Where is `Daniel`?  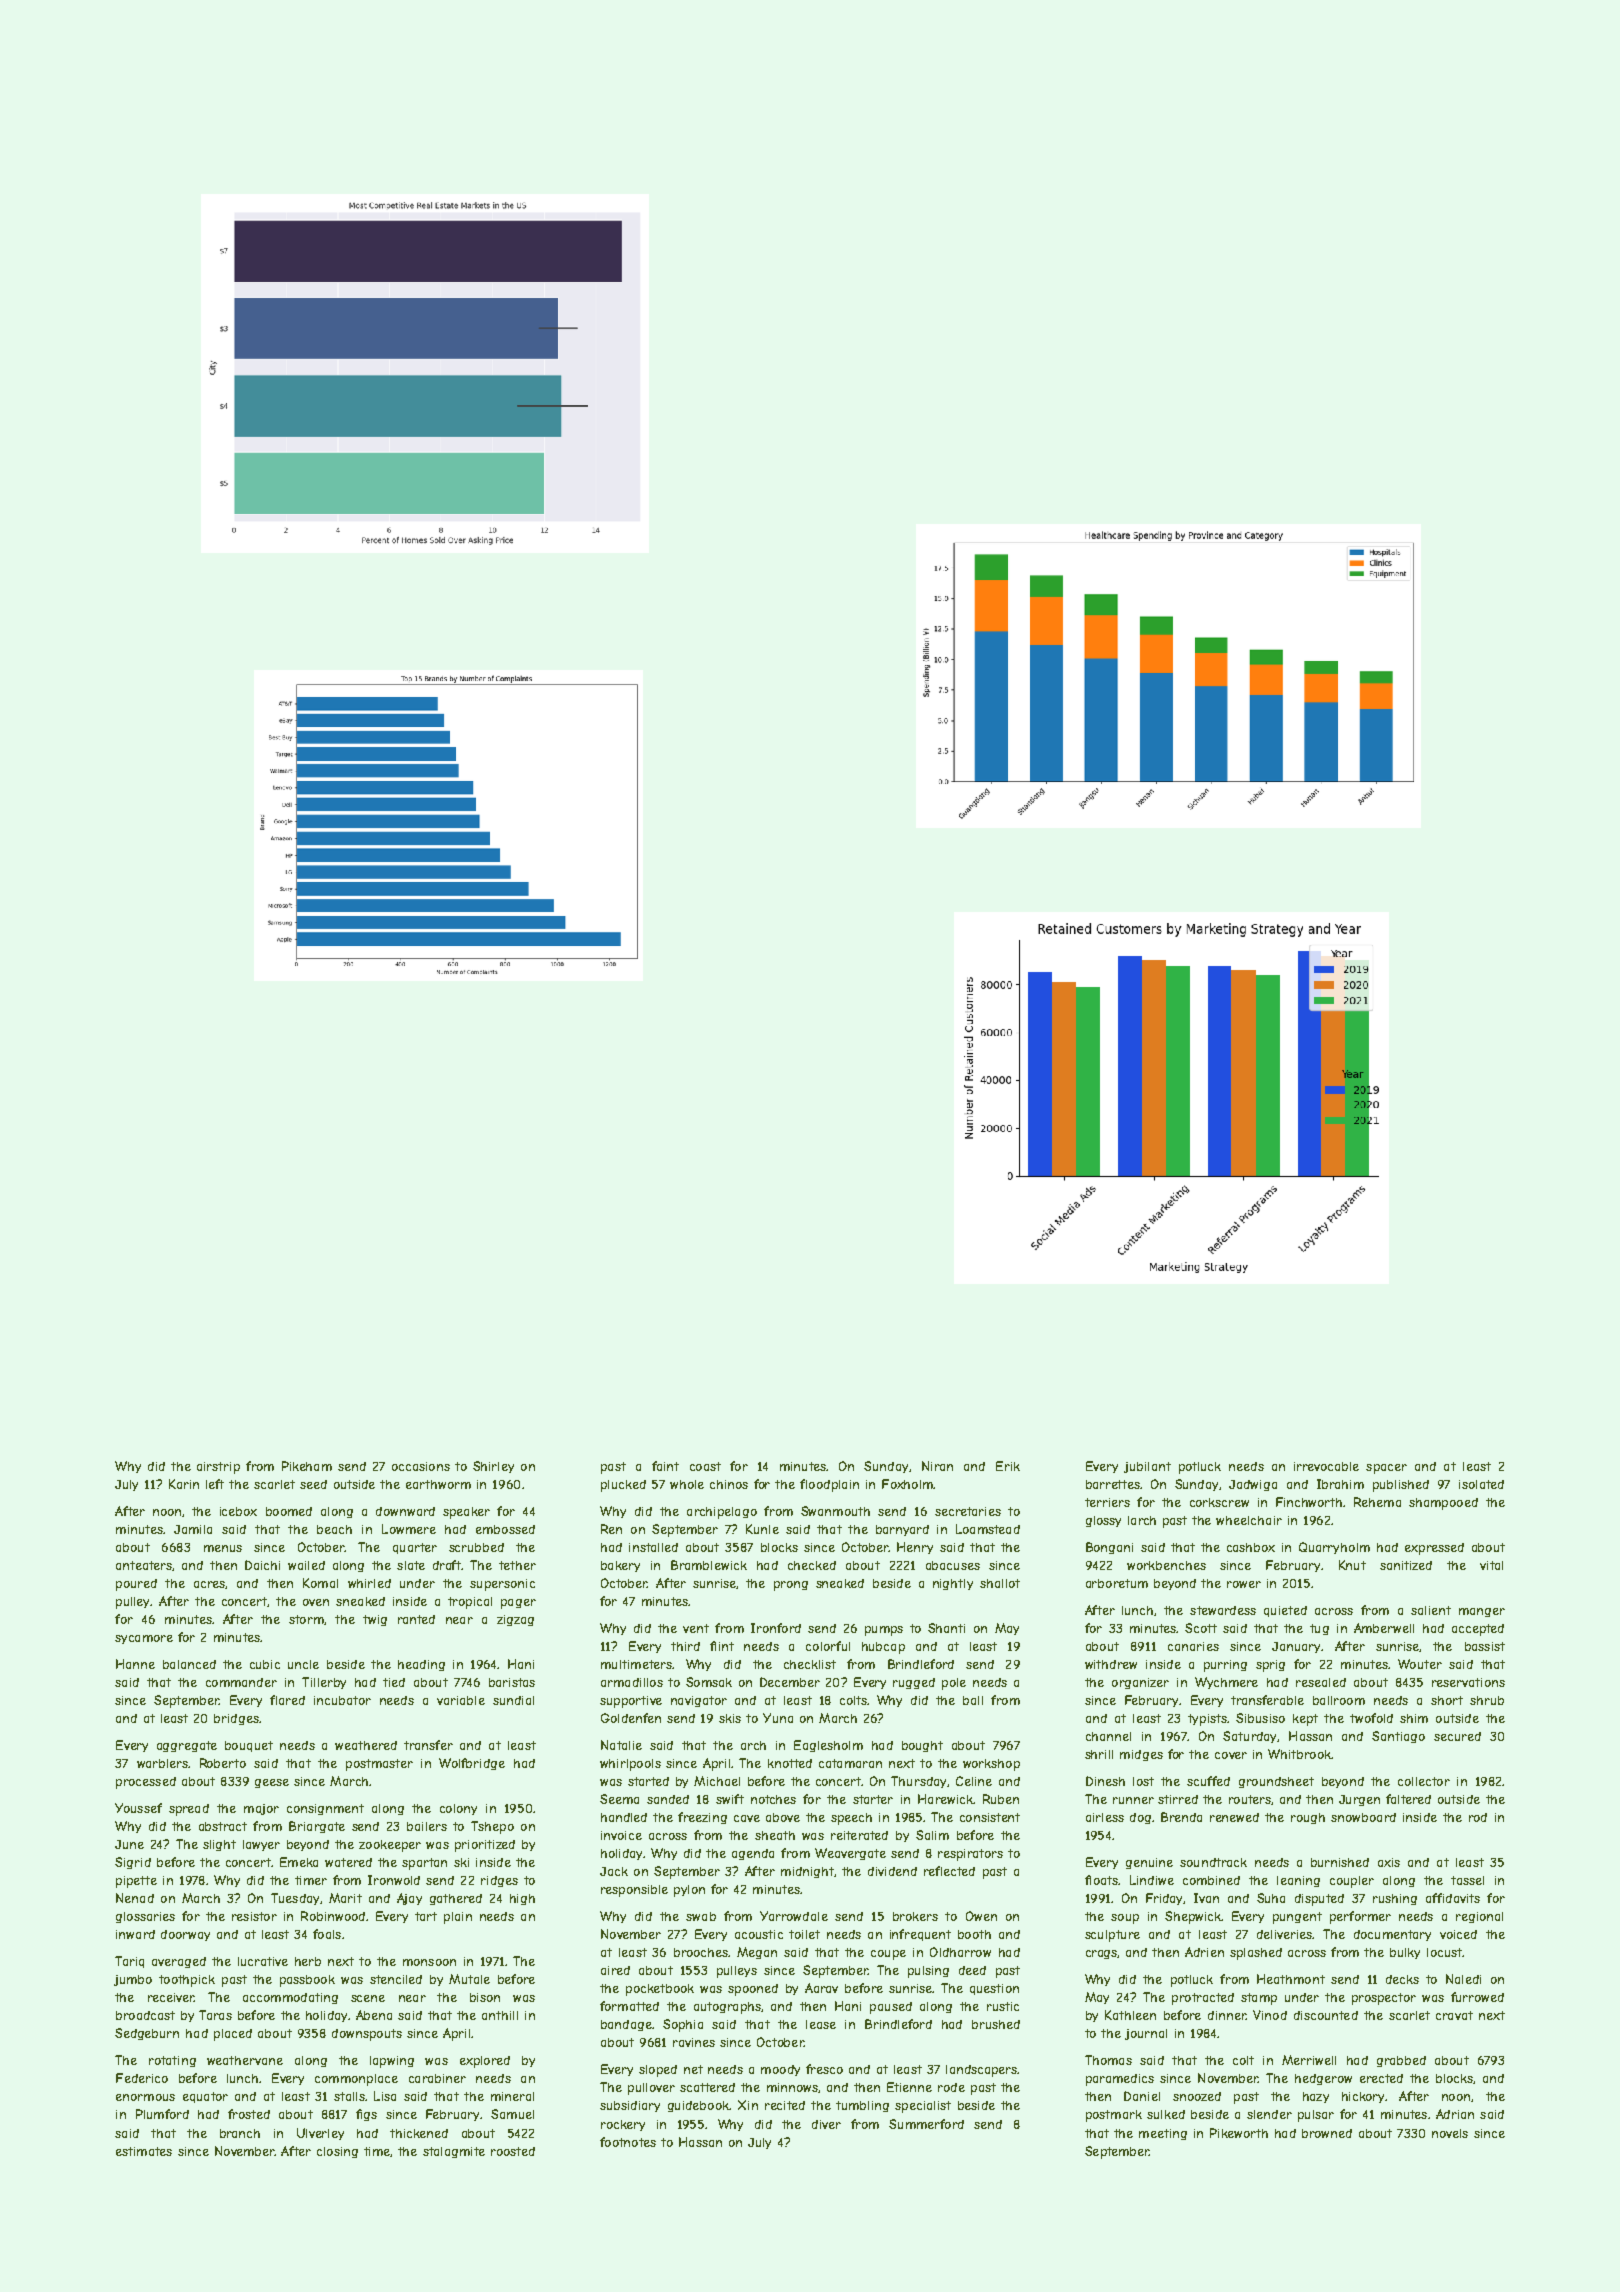
Daniel is located at coordinates (1142, 2096).
